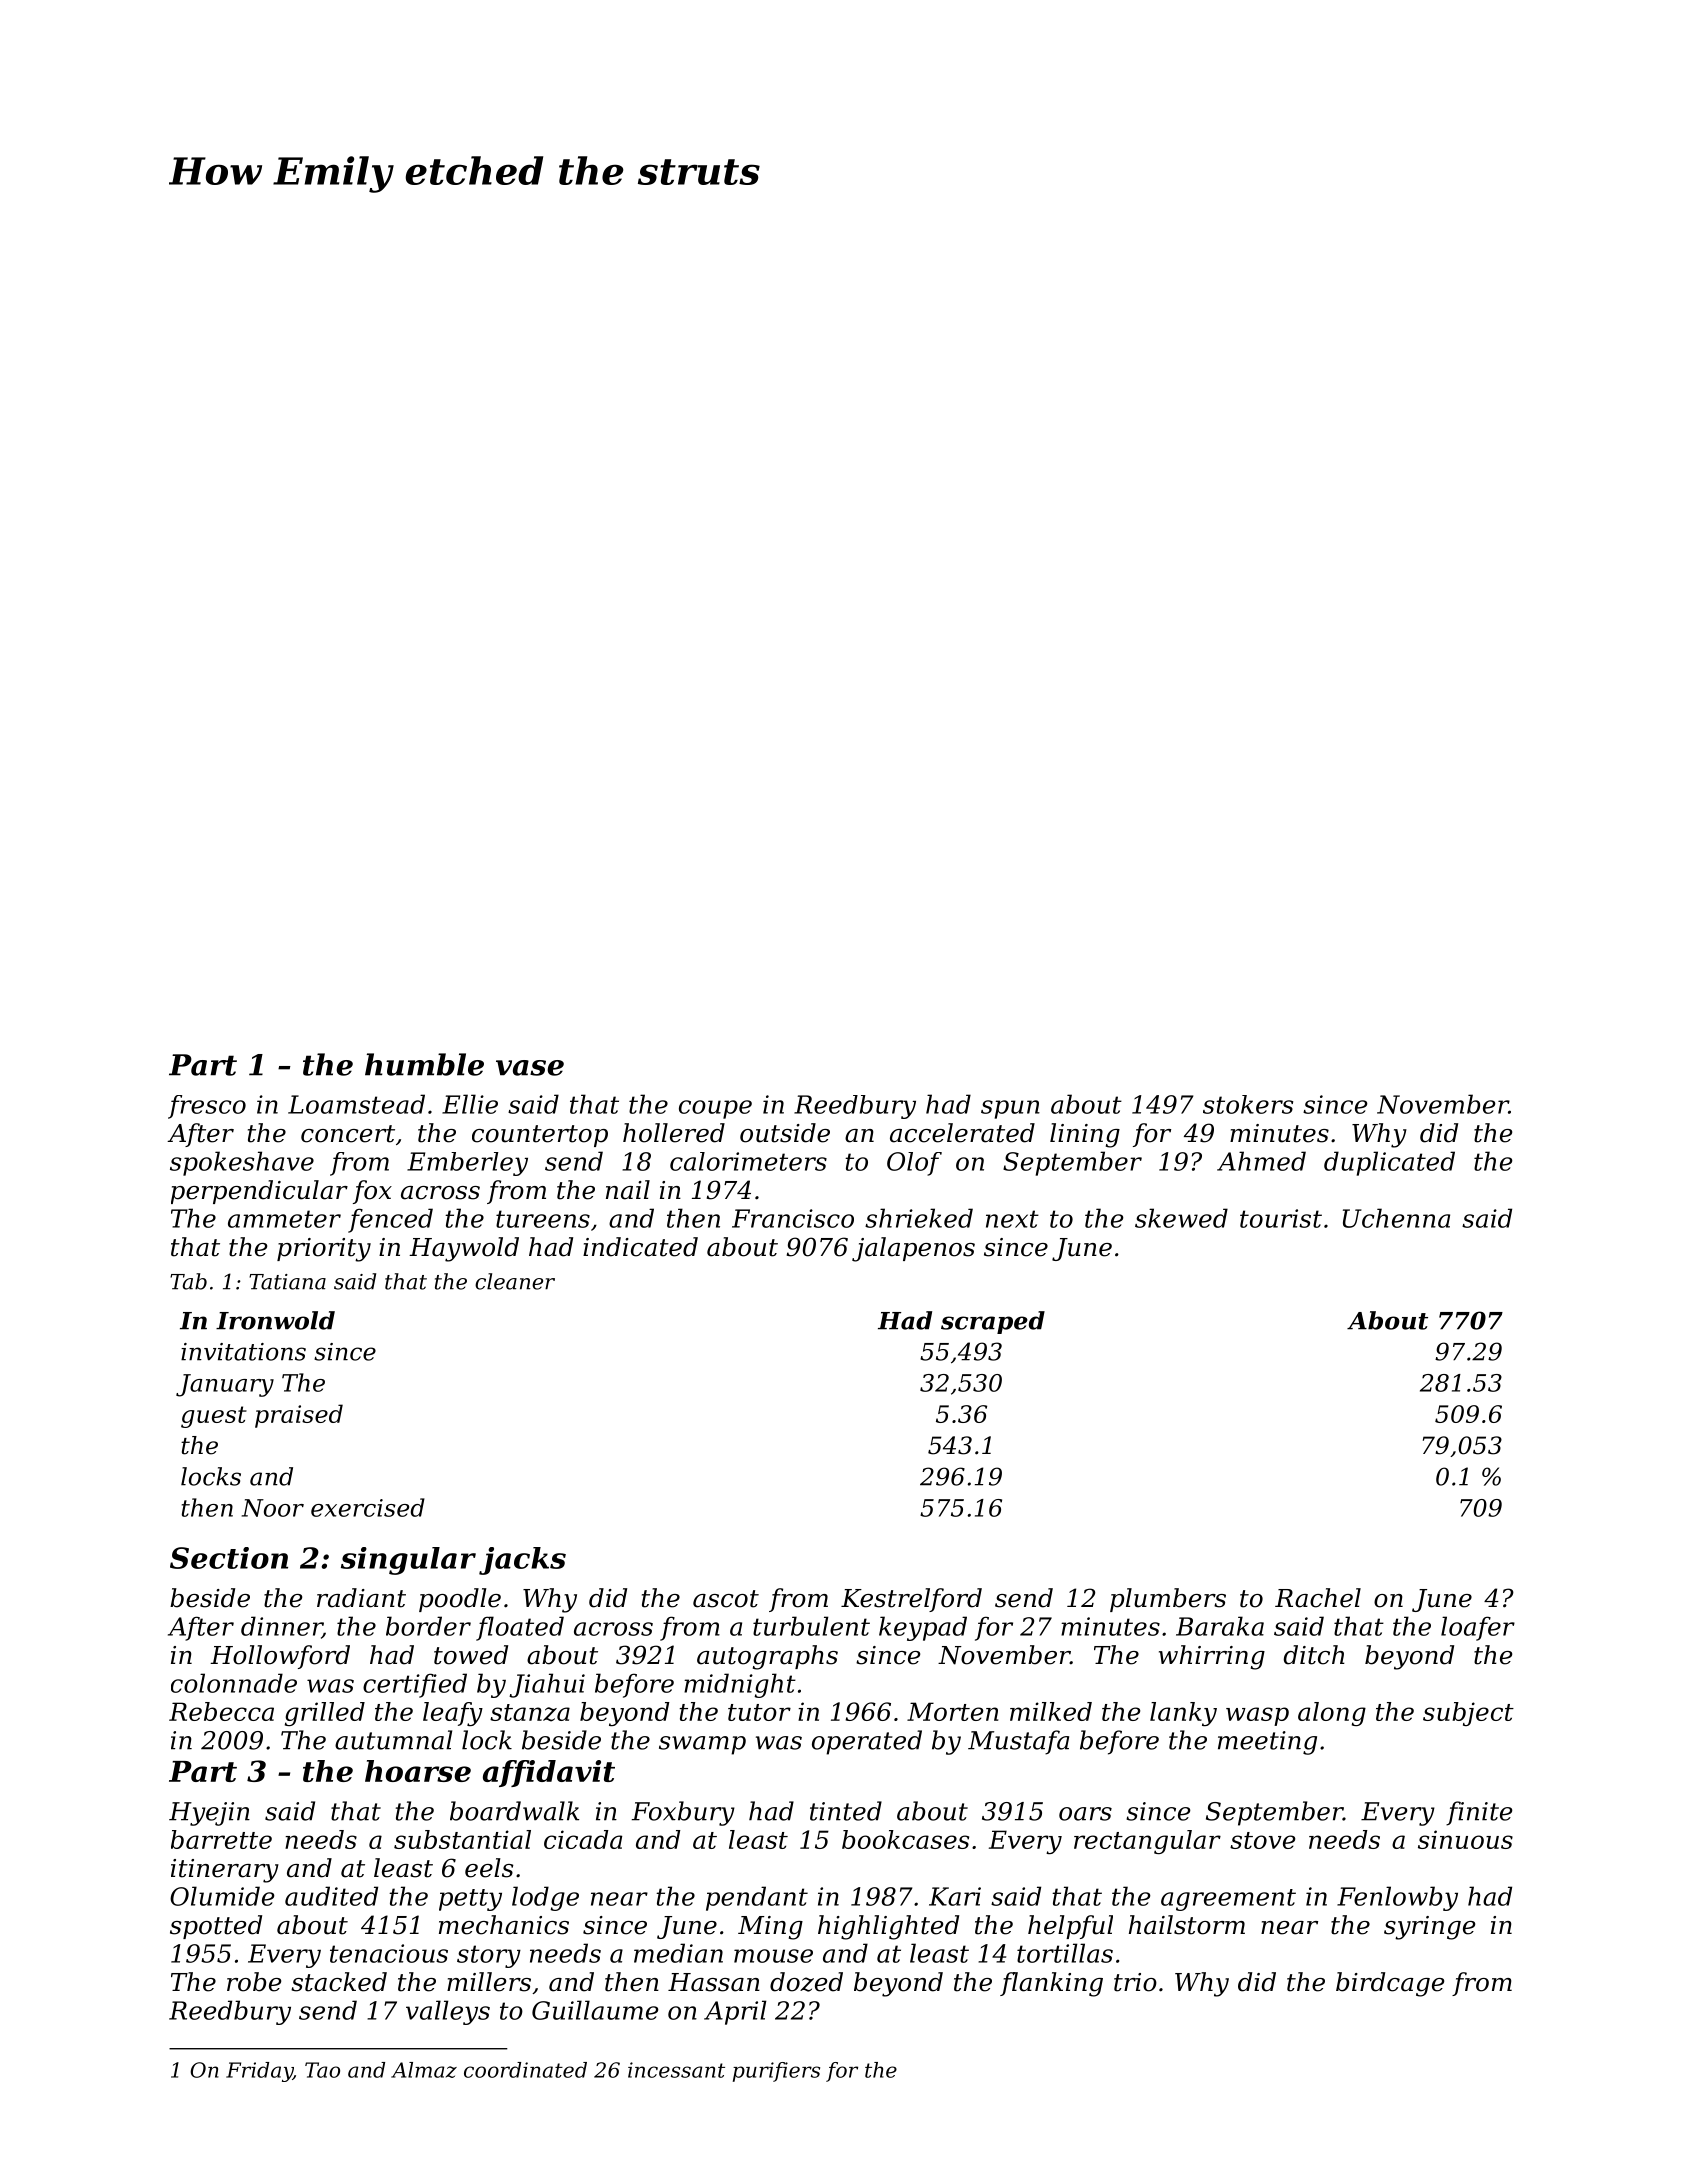  Describe the element at coordinates (393, 1740) in the page. I see `autumnal` at that location.
